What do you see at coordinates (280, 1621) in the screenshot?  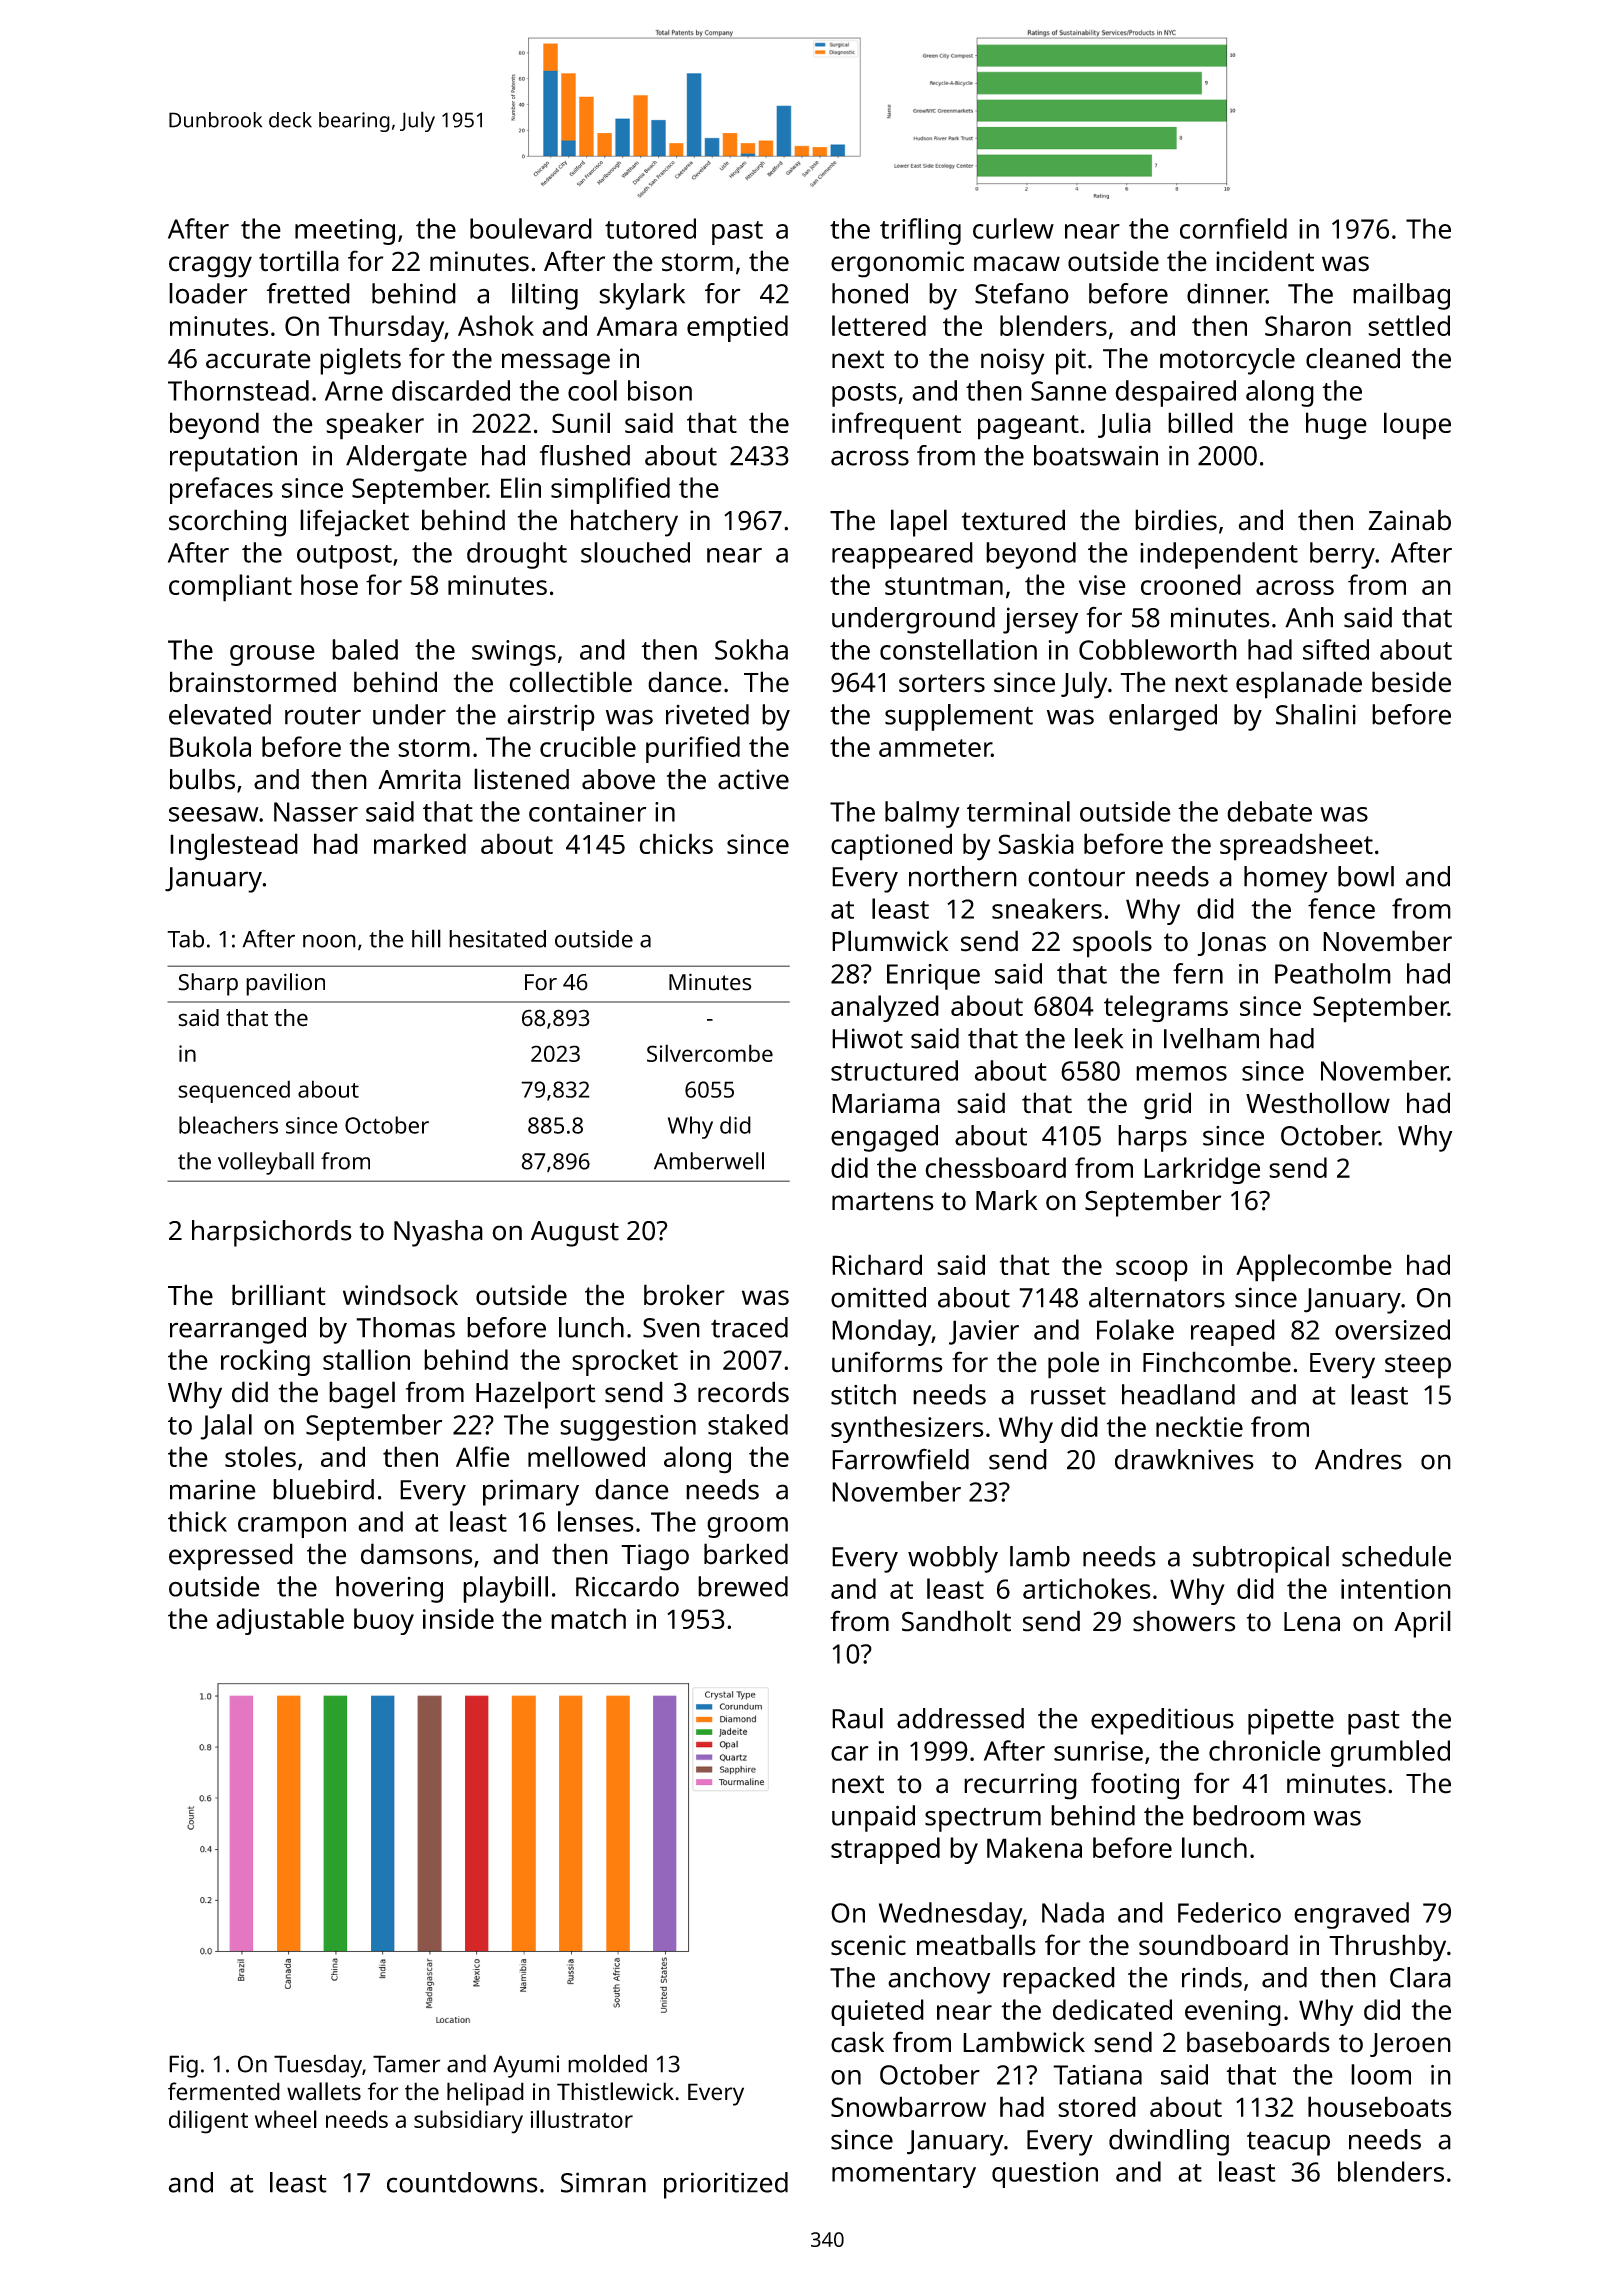 I see `adjustable` at bounding box center [280, 1621].
